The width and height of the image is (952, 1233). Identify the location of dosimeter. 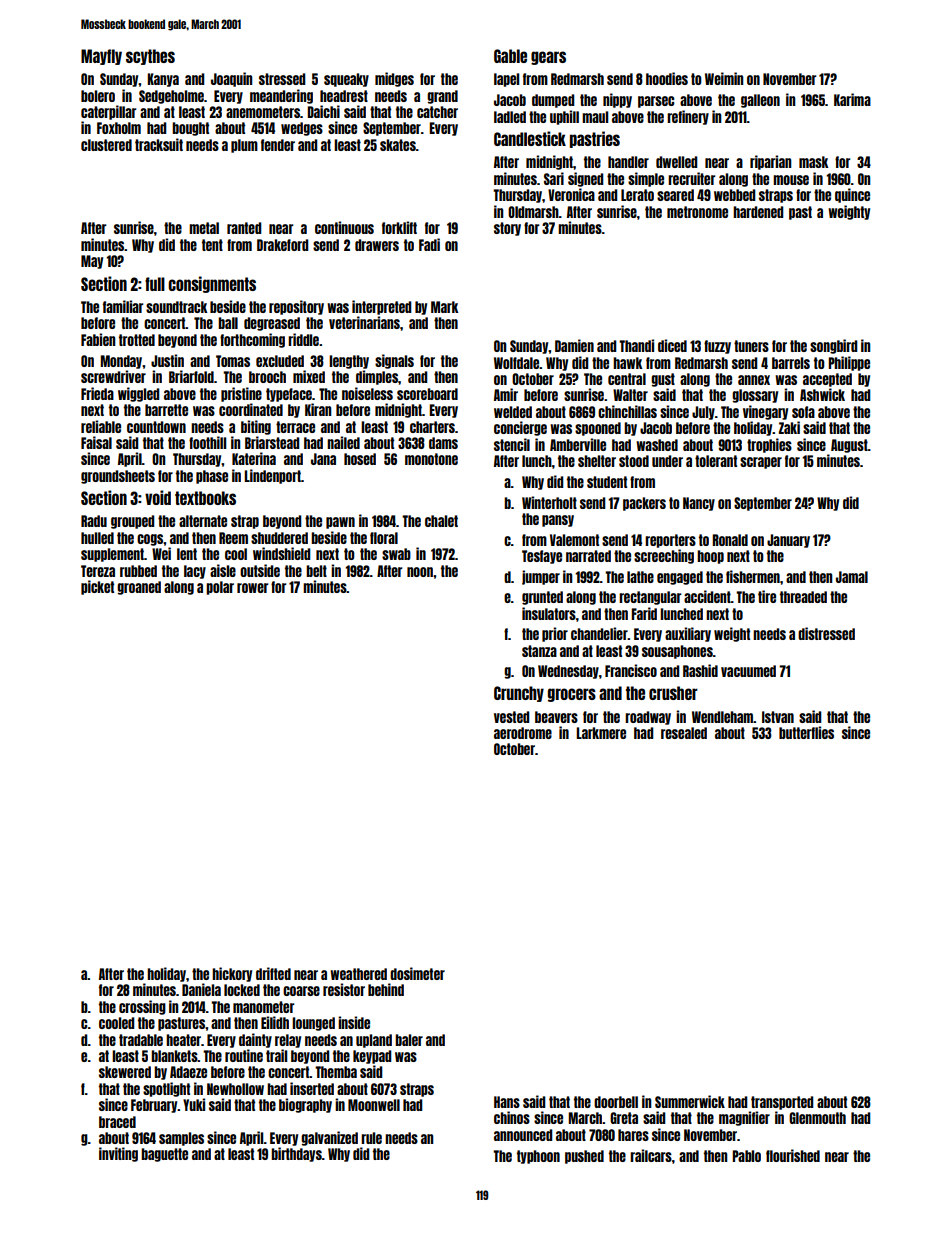
(417, 973).
